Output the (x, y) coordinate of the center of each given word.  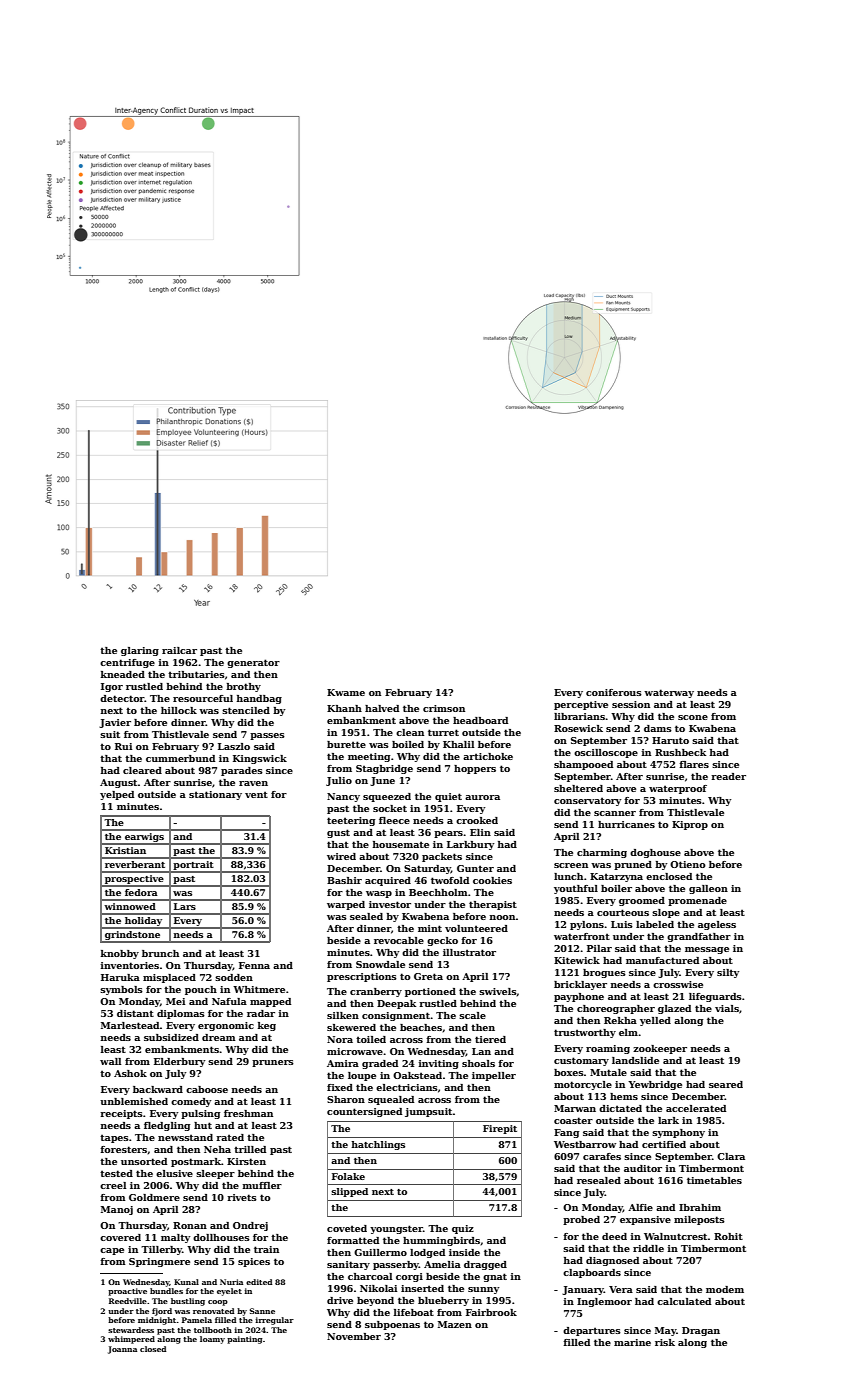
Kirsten (246, 1161)
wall (110, 1061)
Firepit (500, 1129)
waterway (669, 693)
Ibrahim (700, 1207)
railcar (179, 650)
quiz (463, 1229)
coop (218, 1303)
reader (728, 776)
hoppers (475, 769)
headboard (480, 720)
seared (726, 1084)
